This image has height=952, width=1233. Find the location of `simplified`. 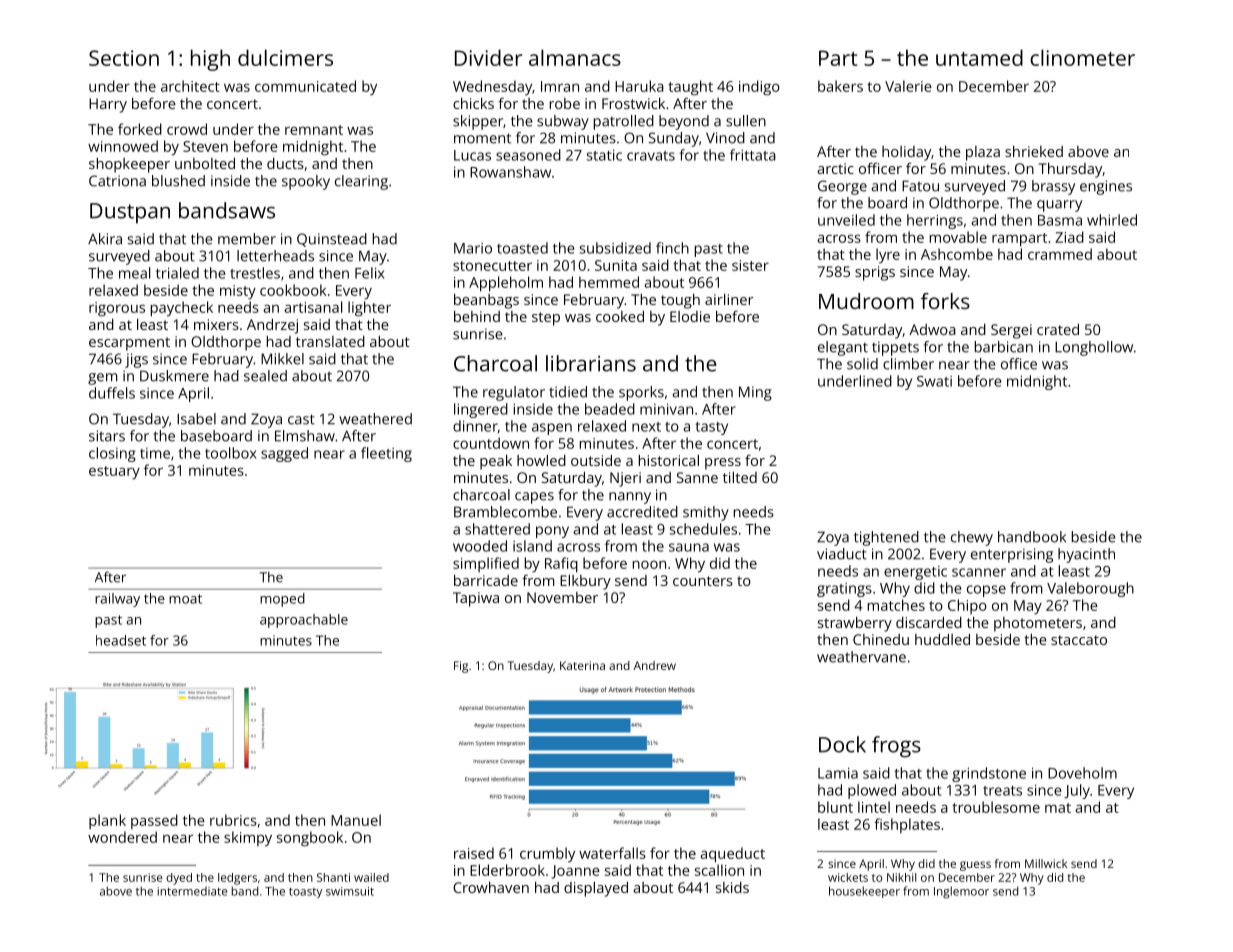

simplified is located at coordinates (486, 564).
